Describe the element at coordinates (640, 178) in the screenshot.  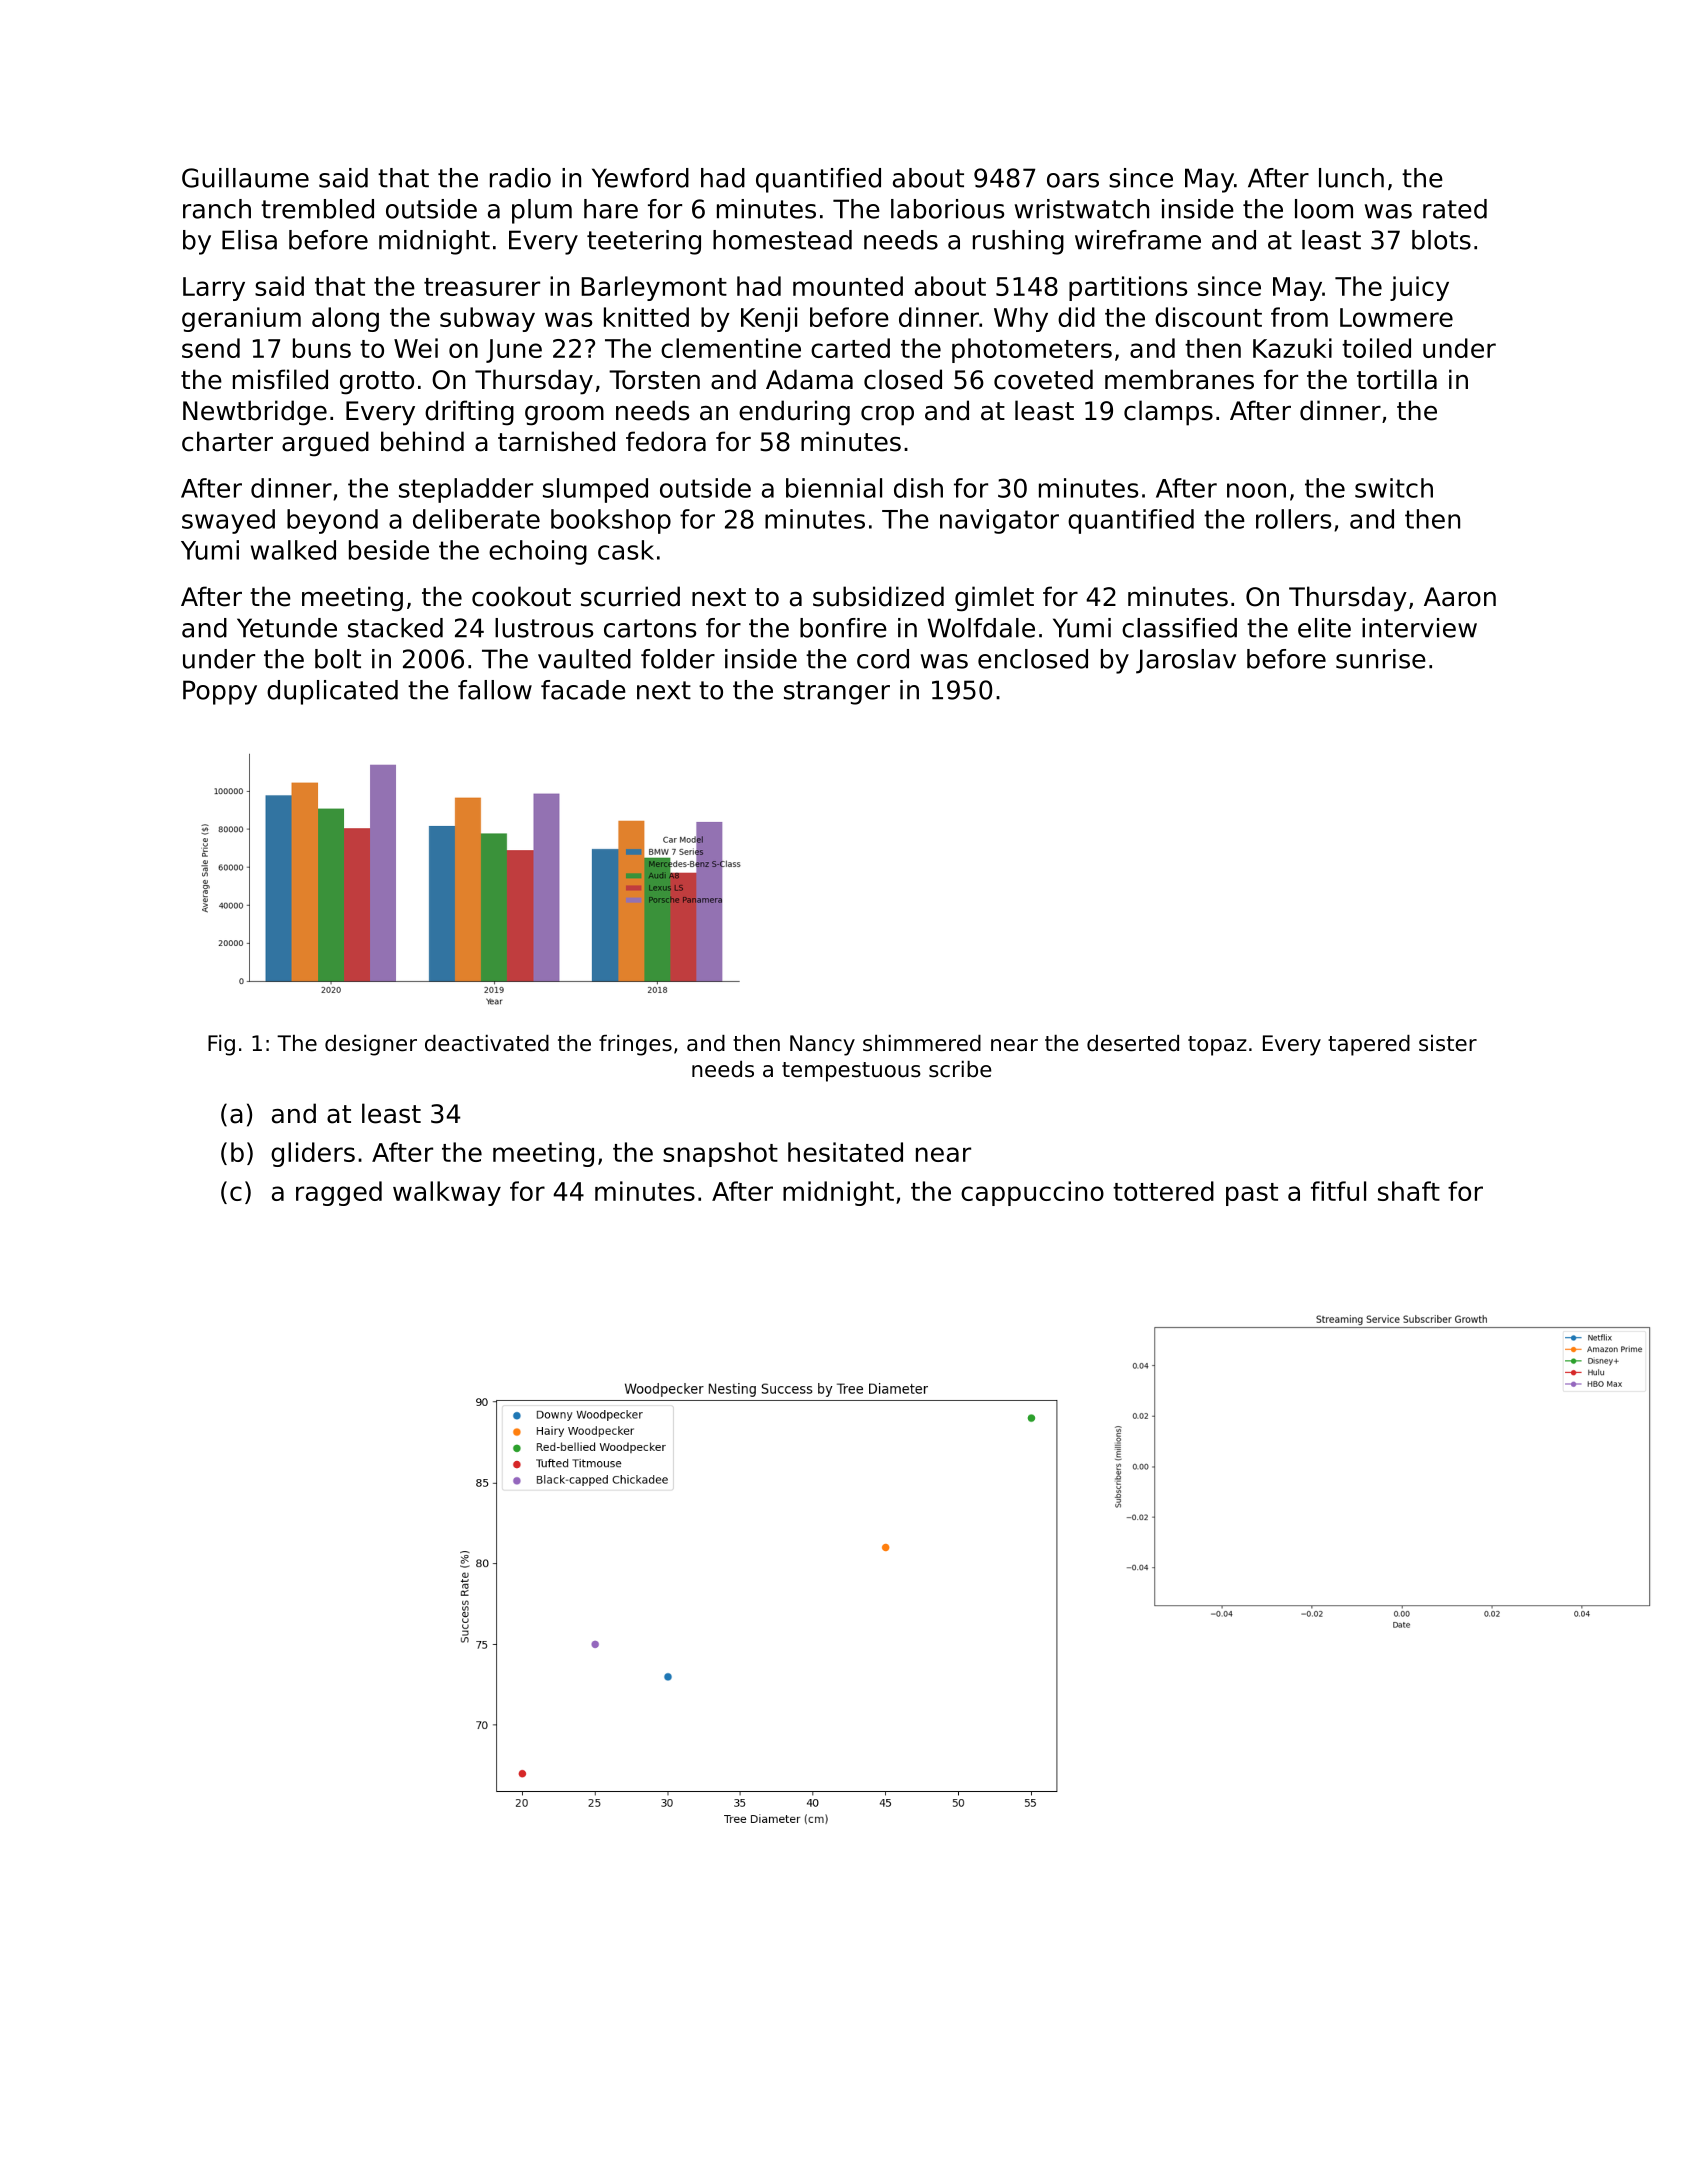
I see `Yewford` at that location.
